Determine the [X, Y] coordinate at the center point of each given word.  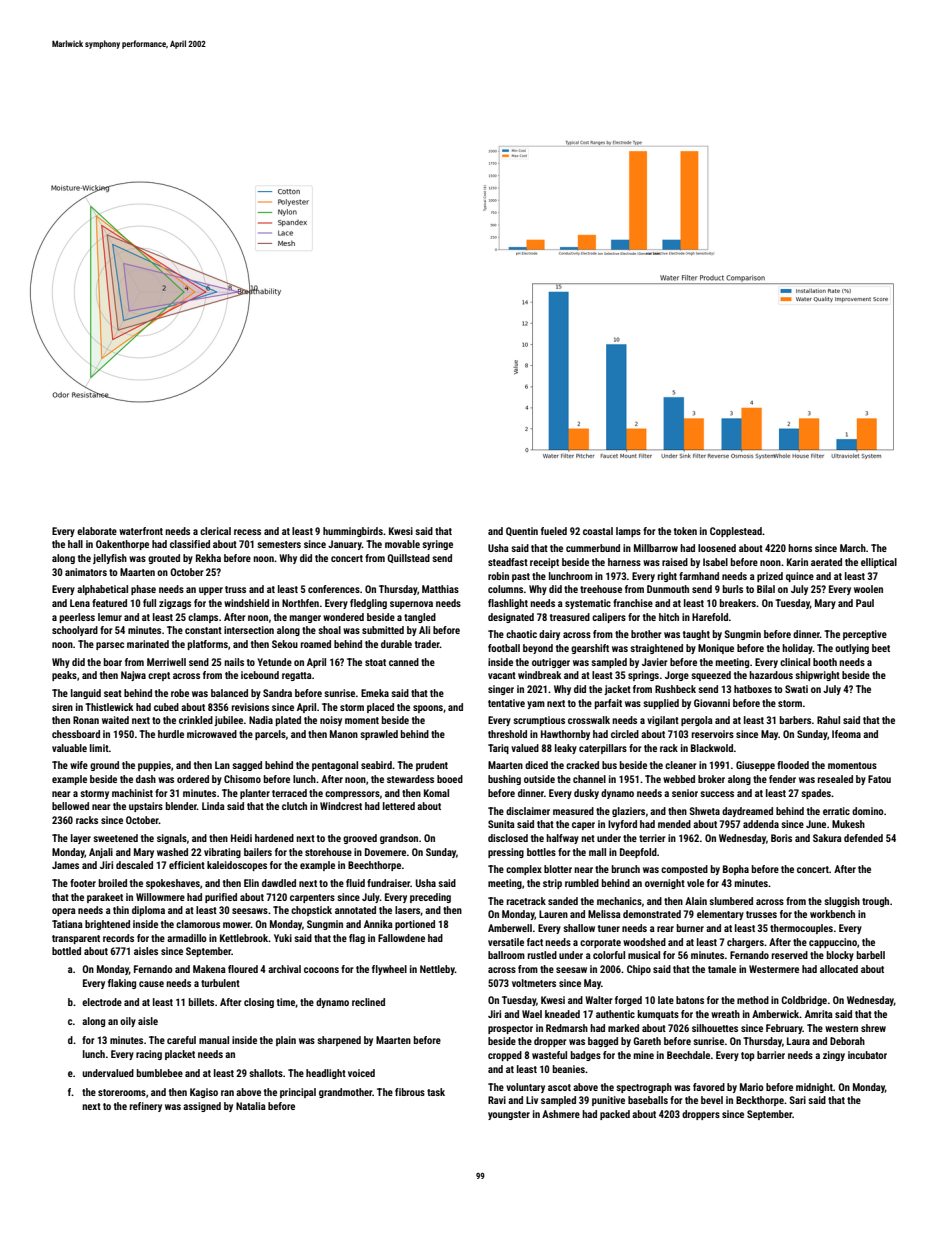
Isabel [715, 562]
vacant [502, 675]
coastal [598, 531]
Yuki [283, 938]
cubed [166, 707]
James [65, 865]
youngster [509, 1115]
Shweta [704, 811]
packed [615, 1115]
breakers [738, 603]
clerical [215, 531]
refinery [146, 1107]
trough [875, 902]
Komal [436, 793]
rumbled [582, 883]
